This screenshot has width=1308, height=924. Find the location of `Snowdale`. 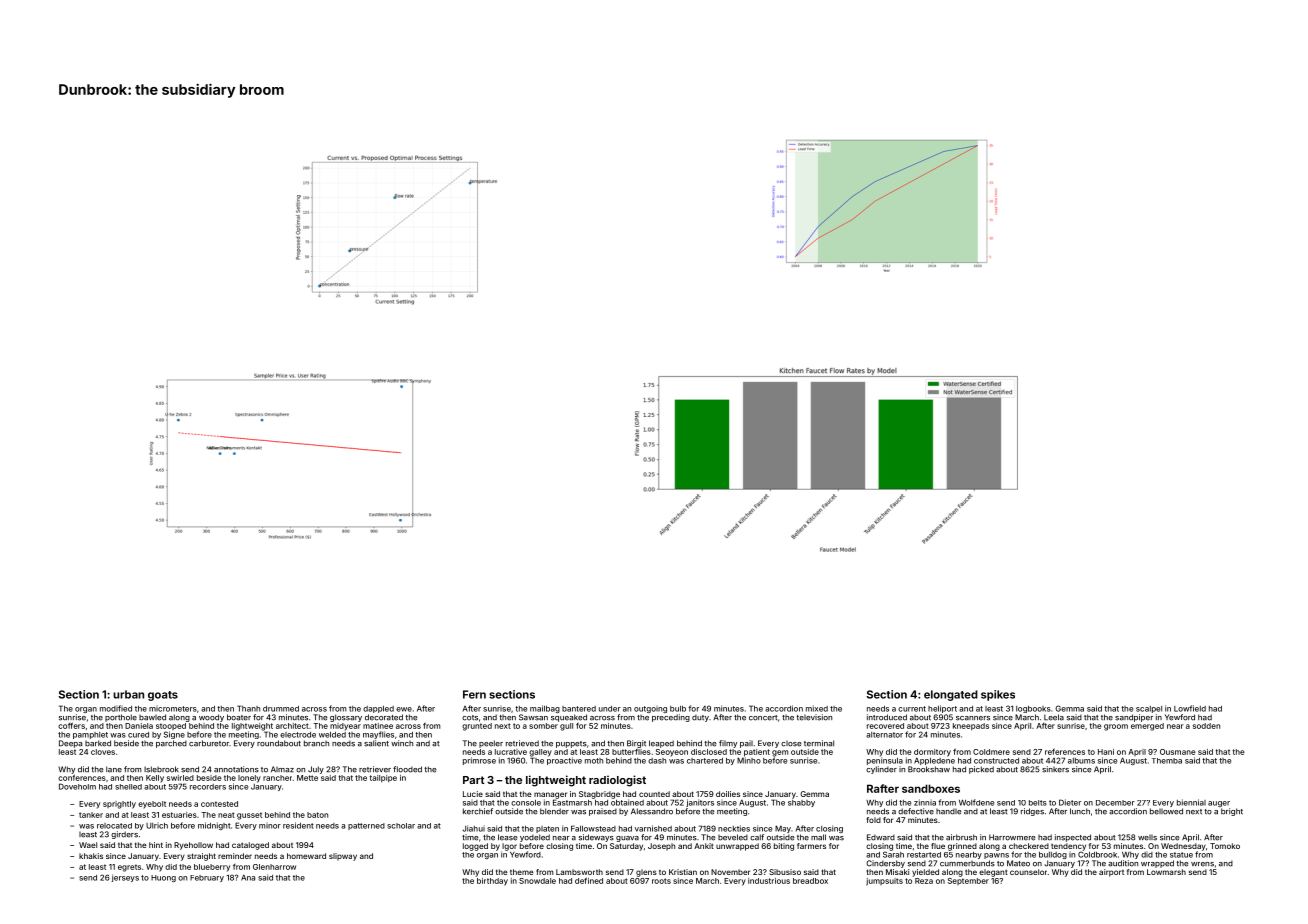

Snowdale is located at coordinates (537, 881).
